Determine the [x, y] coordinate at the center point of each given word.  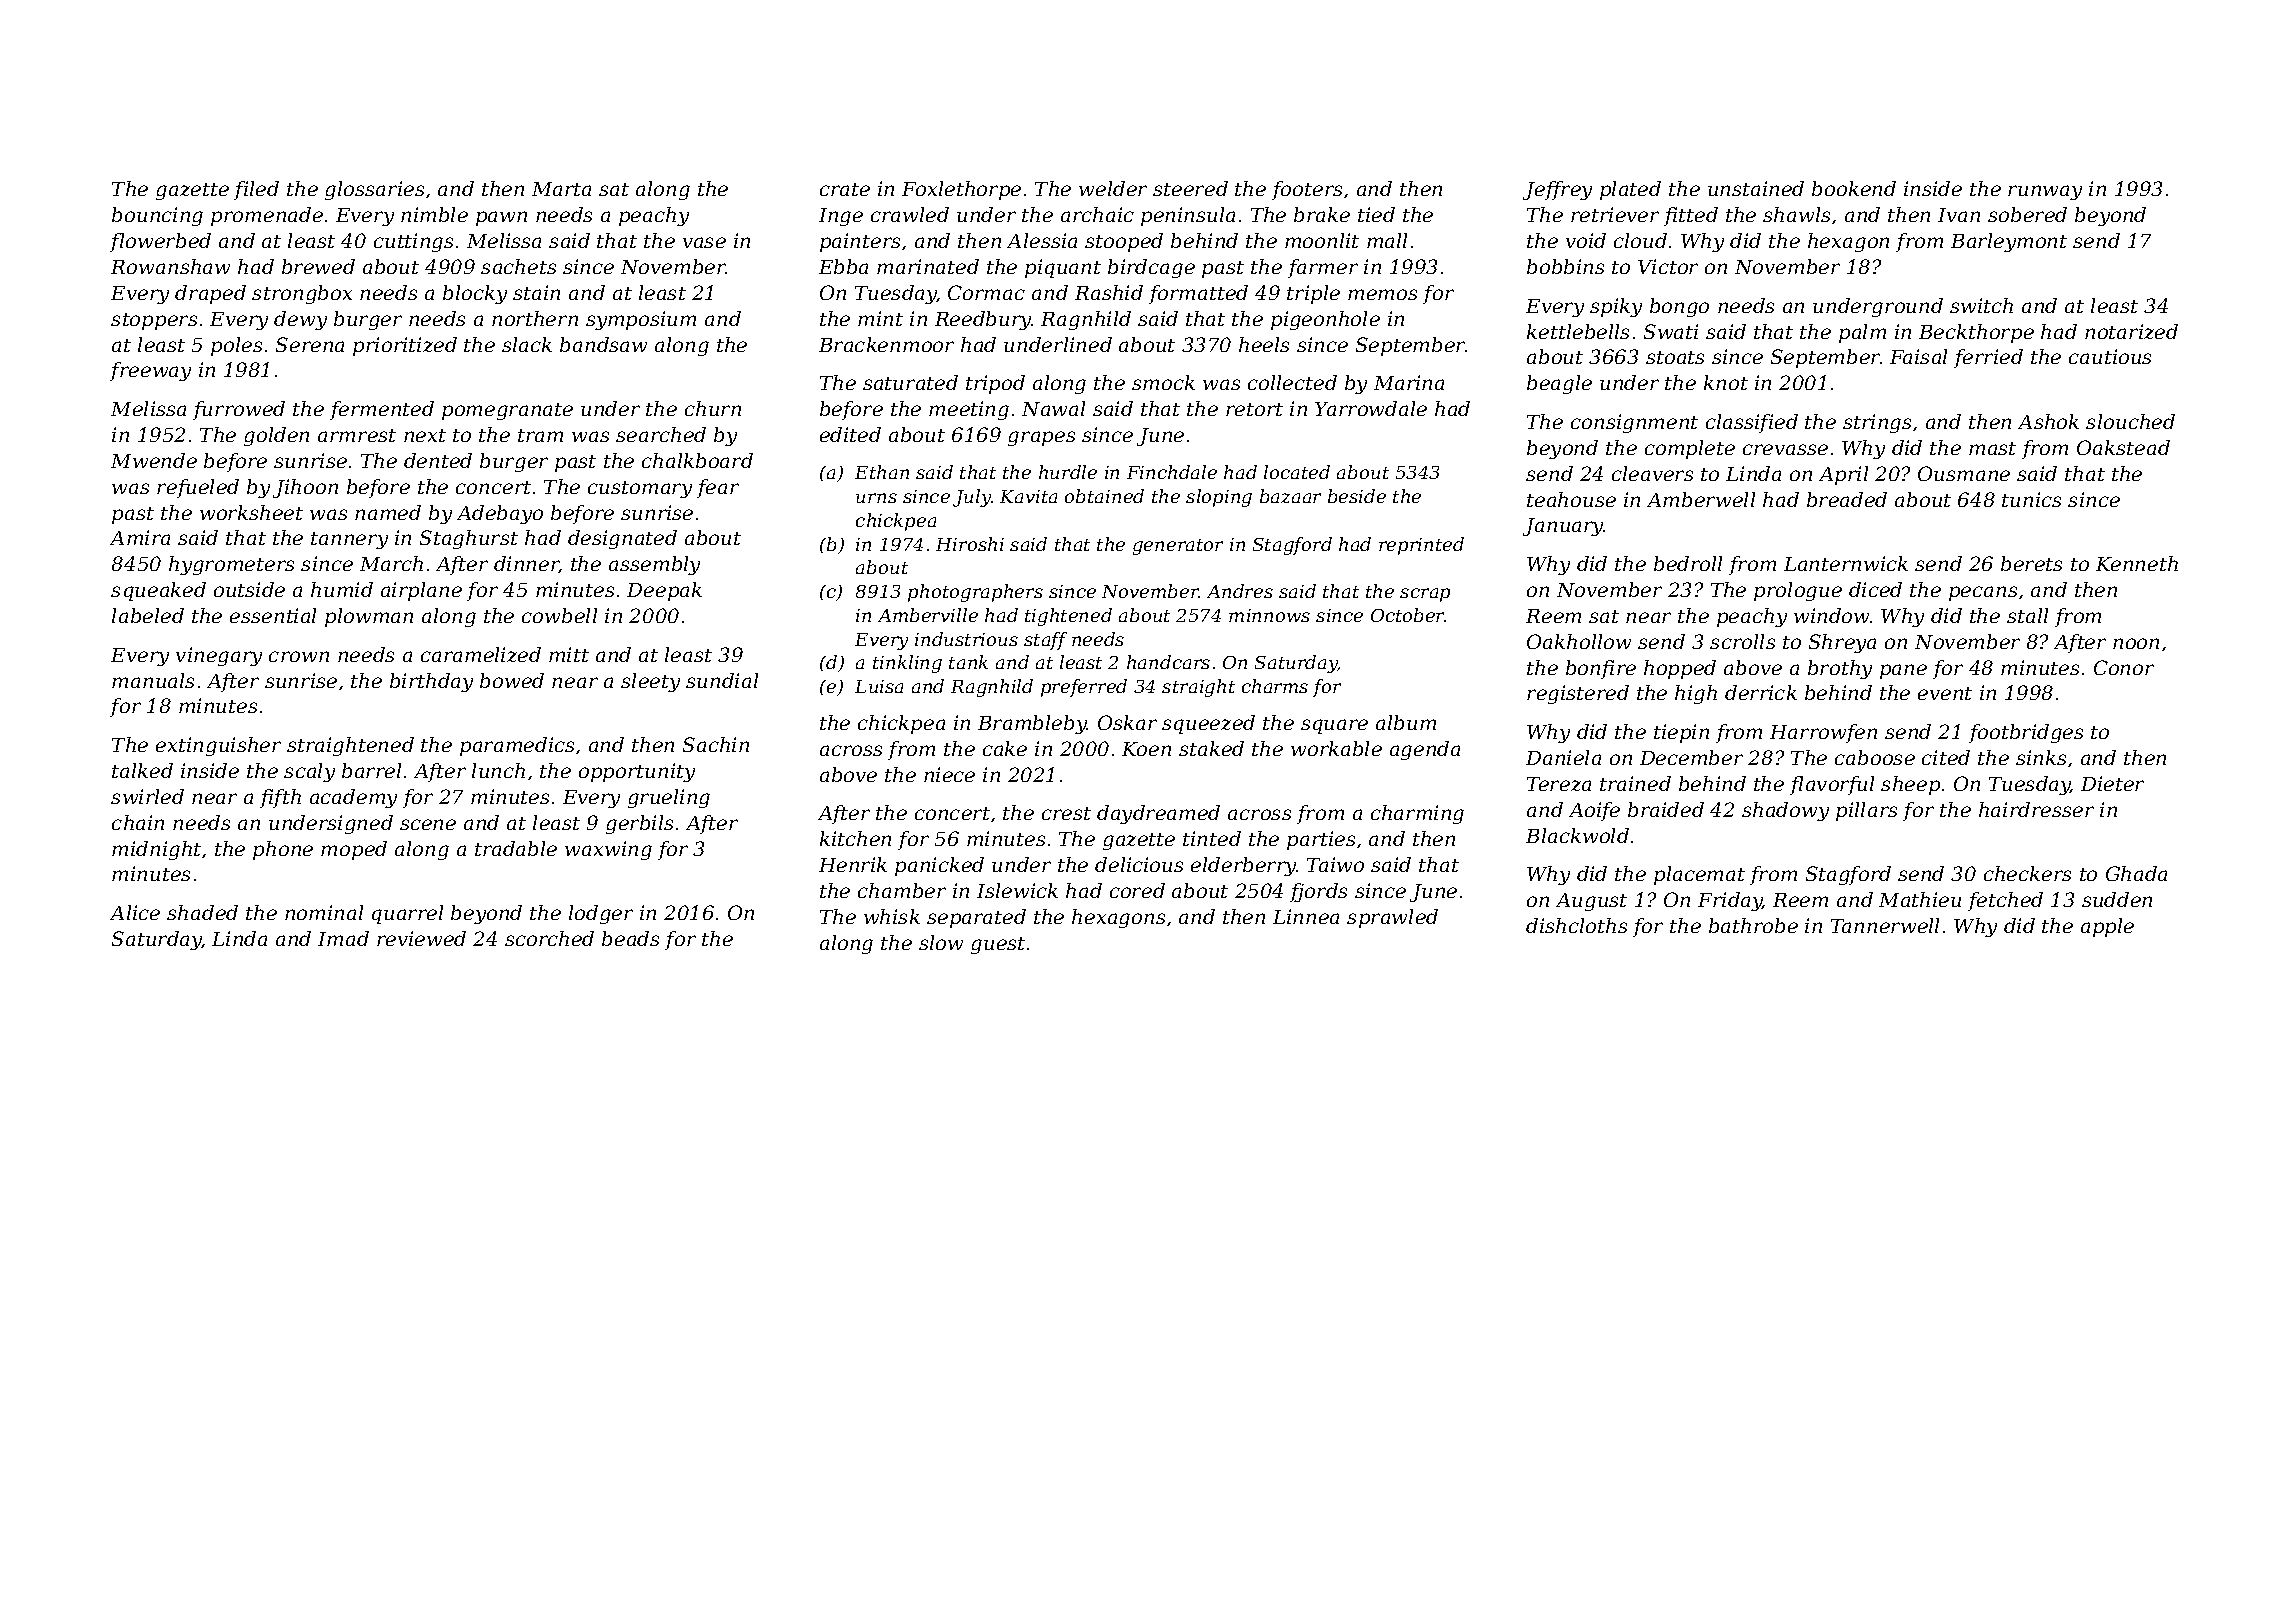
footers [1307, 190]
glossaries [374, 190]
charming [1417, 814]
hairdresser [2036, 809]
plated [1630, 190]
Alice [135, 912]
